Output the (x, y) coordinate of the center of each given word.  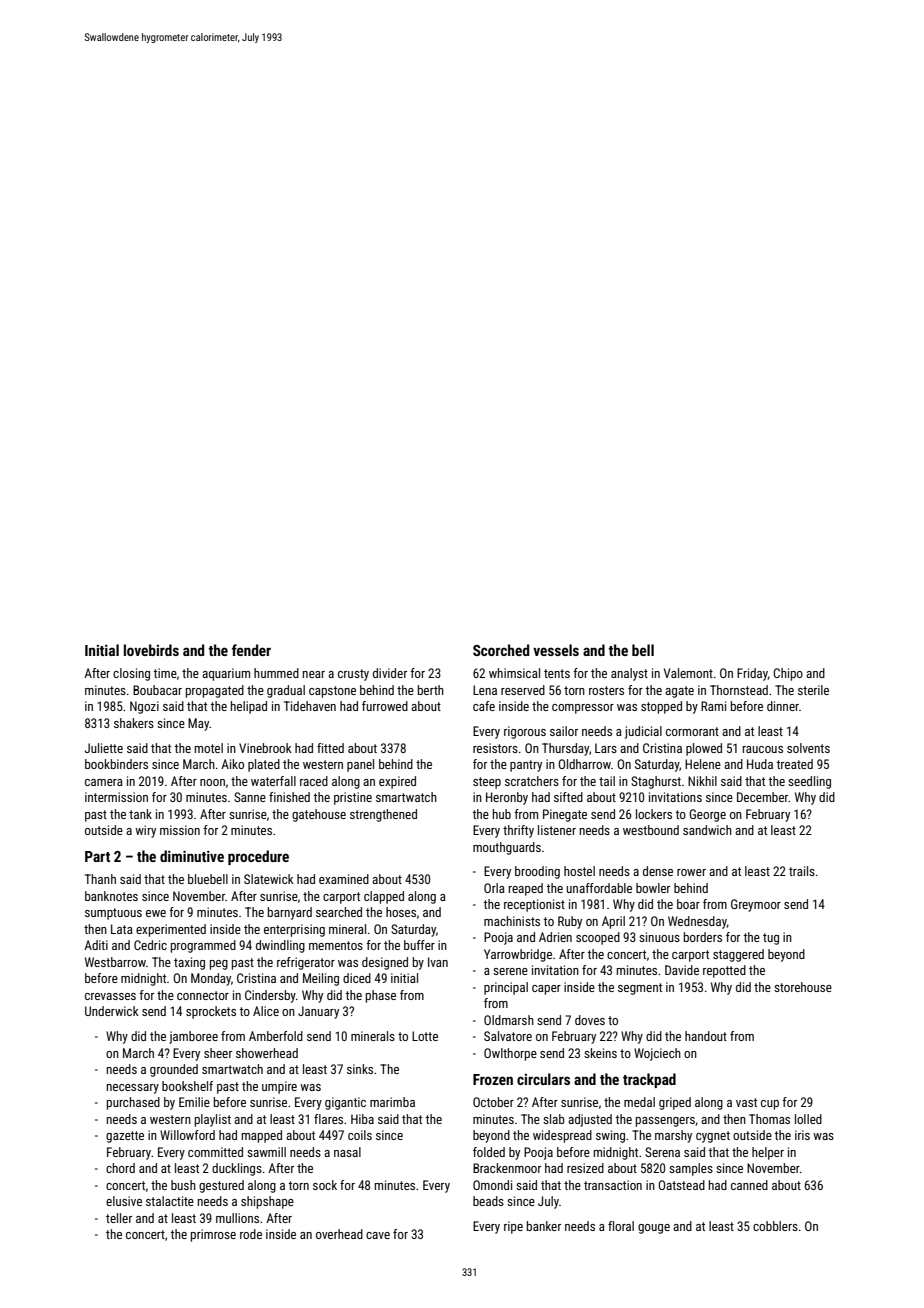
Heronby (507, 798)
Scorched (501, 650)
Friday (752, 674)
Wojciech (657, 1054)
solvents (808, 748)
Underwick (112, 1011)
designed (385, 963)
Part (97, 856)
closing (131, 674)
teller (119, 1218)
